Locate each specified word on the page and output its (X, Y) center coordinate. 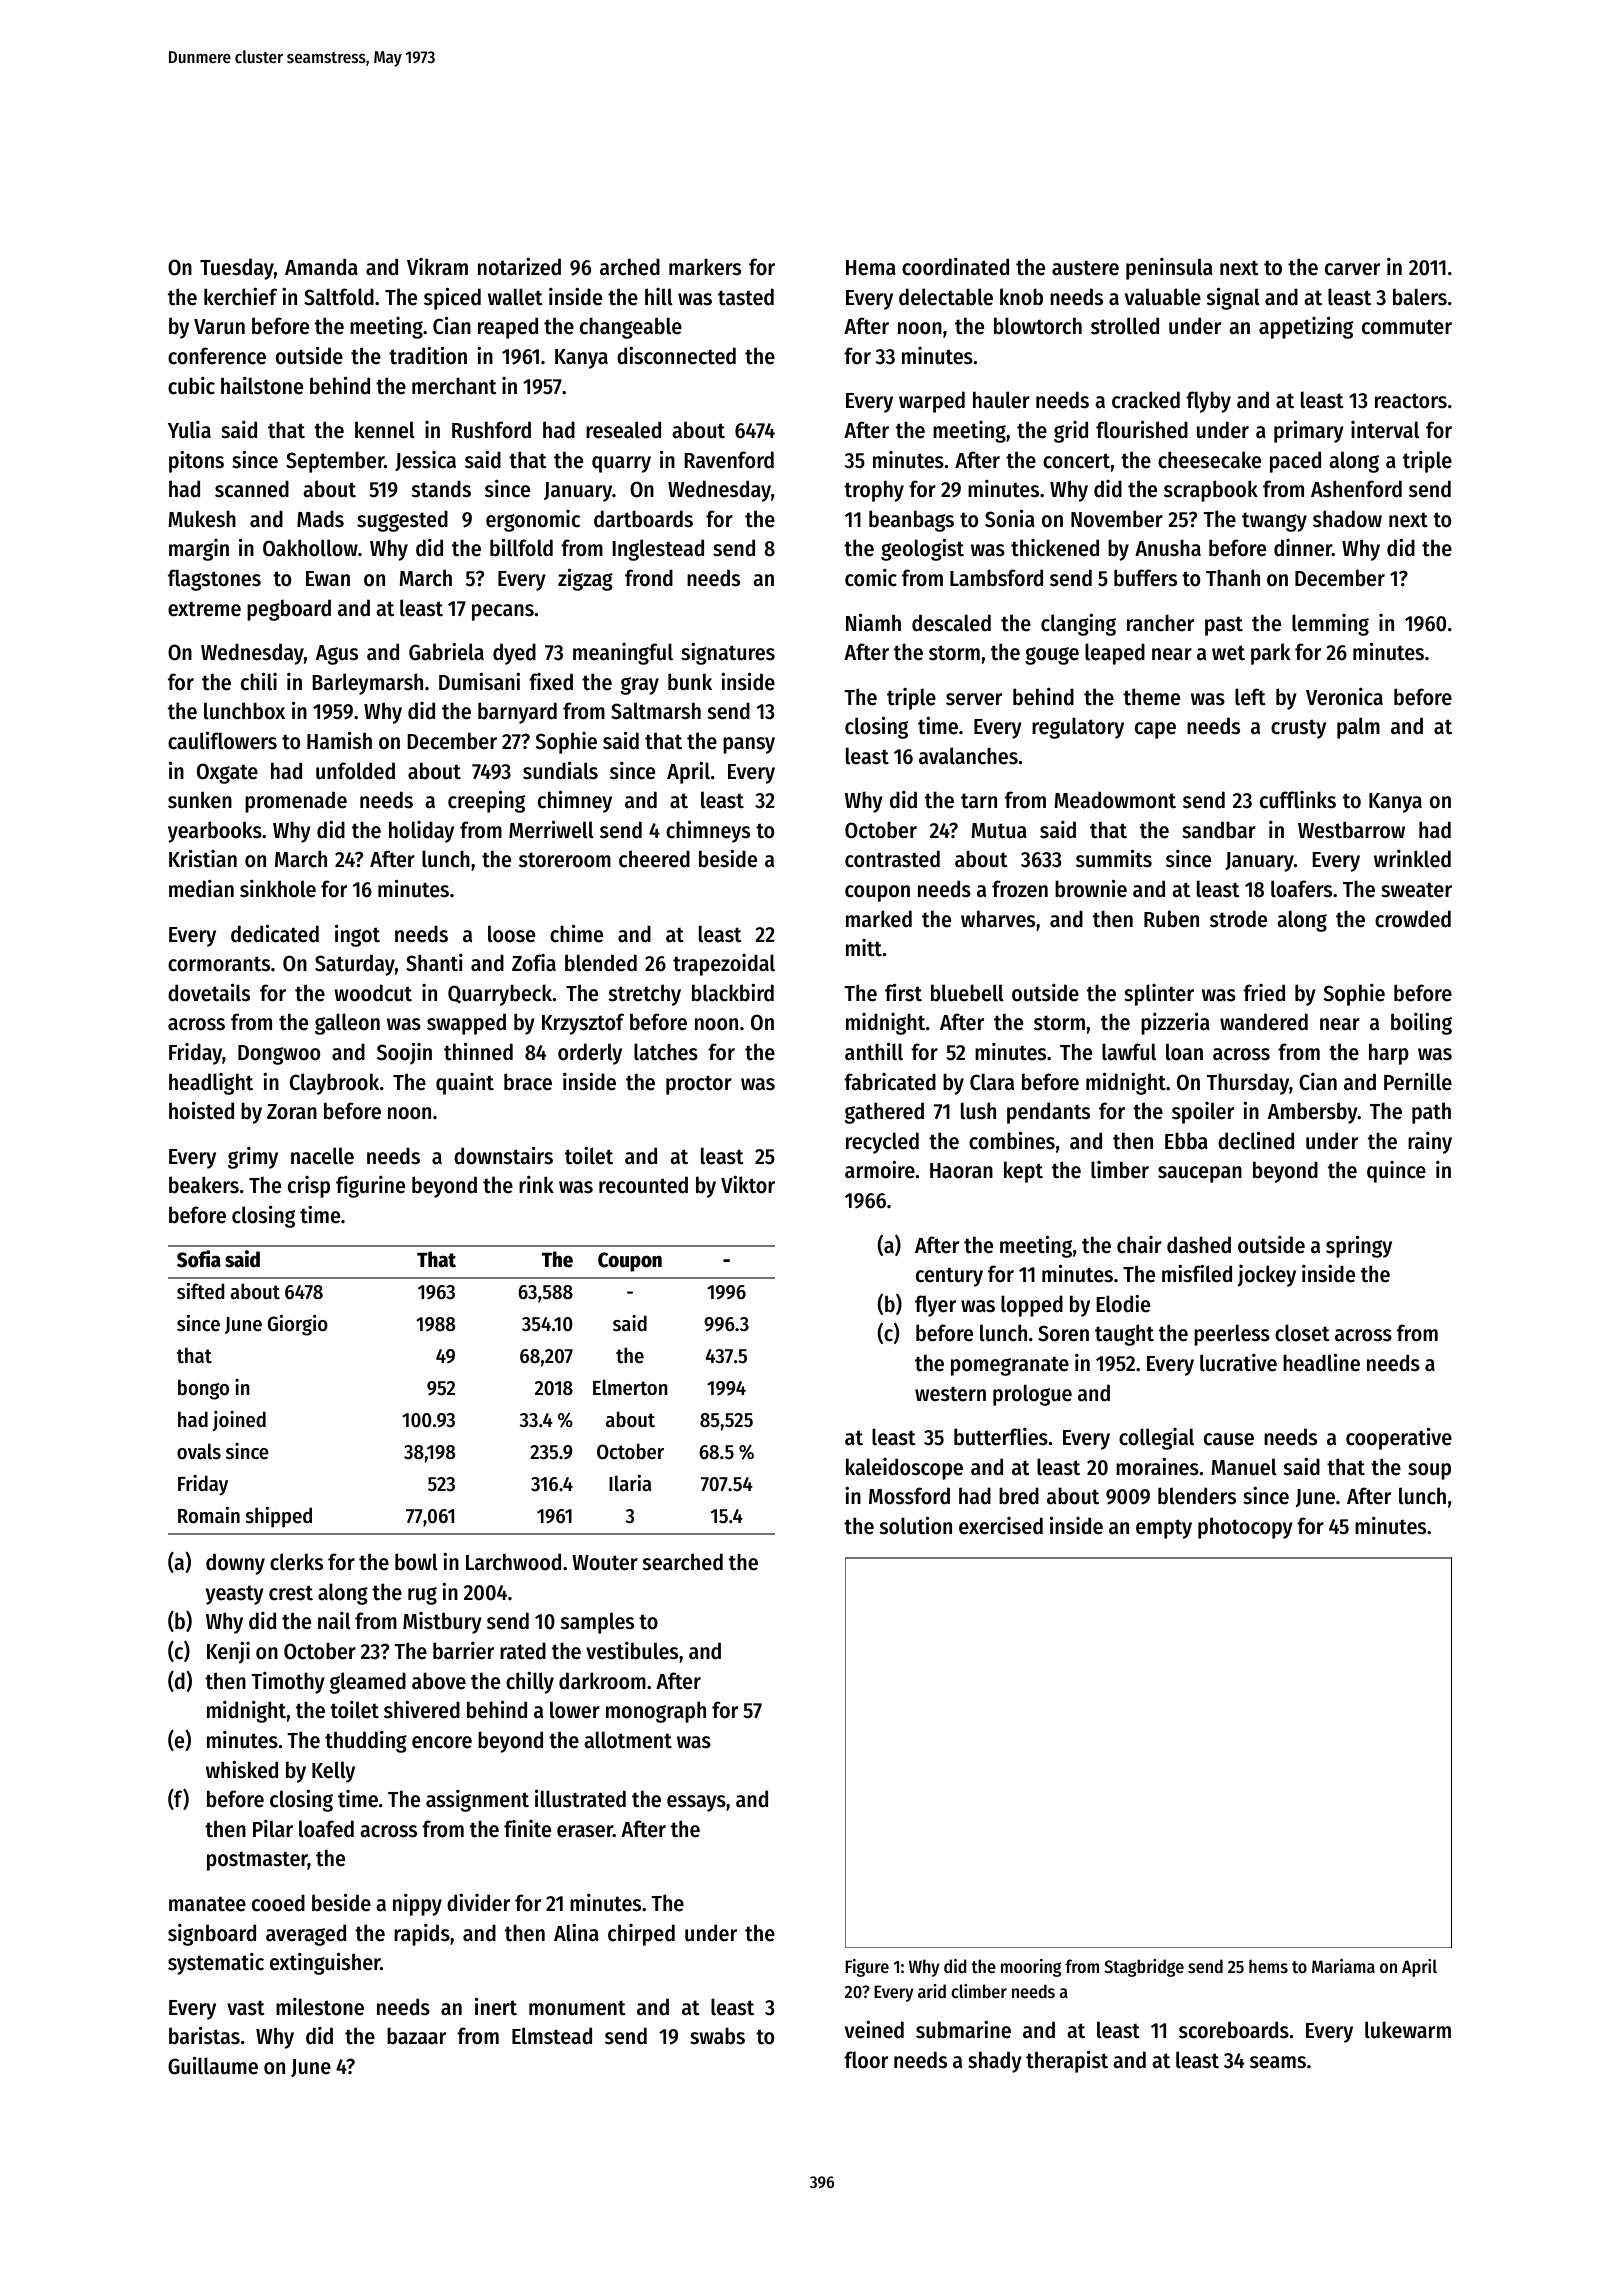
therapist (1067, 2061)
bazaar (416, 2036)
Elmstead (552, 2036)
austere (1085, 268)
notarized (519, 266)
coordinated (955, 267)
